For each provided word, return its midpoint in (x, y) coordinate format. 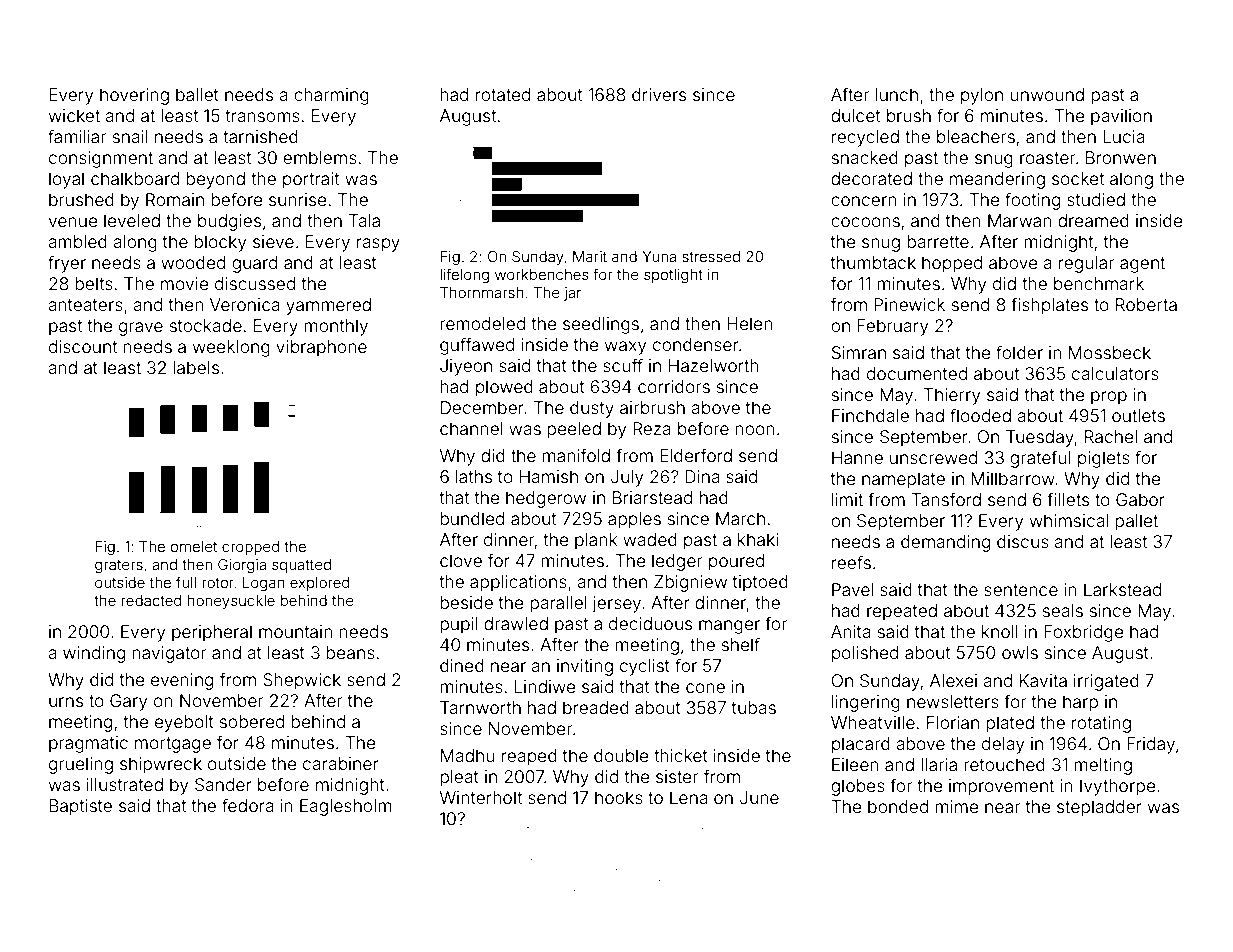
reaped (529, 757)
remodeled (482, 323)
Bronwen (1121, 157)
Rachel (1111, 436)
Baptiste (80, 807)
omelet (194, 546)
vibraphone (321, 348)
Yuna (659, 256)
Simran (859, 352)
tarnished (260, 136)
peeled (574, 430)
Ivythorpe (1118, 787)
